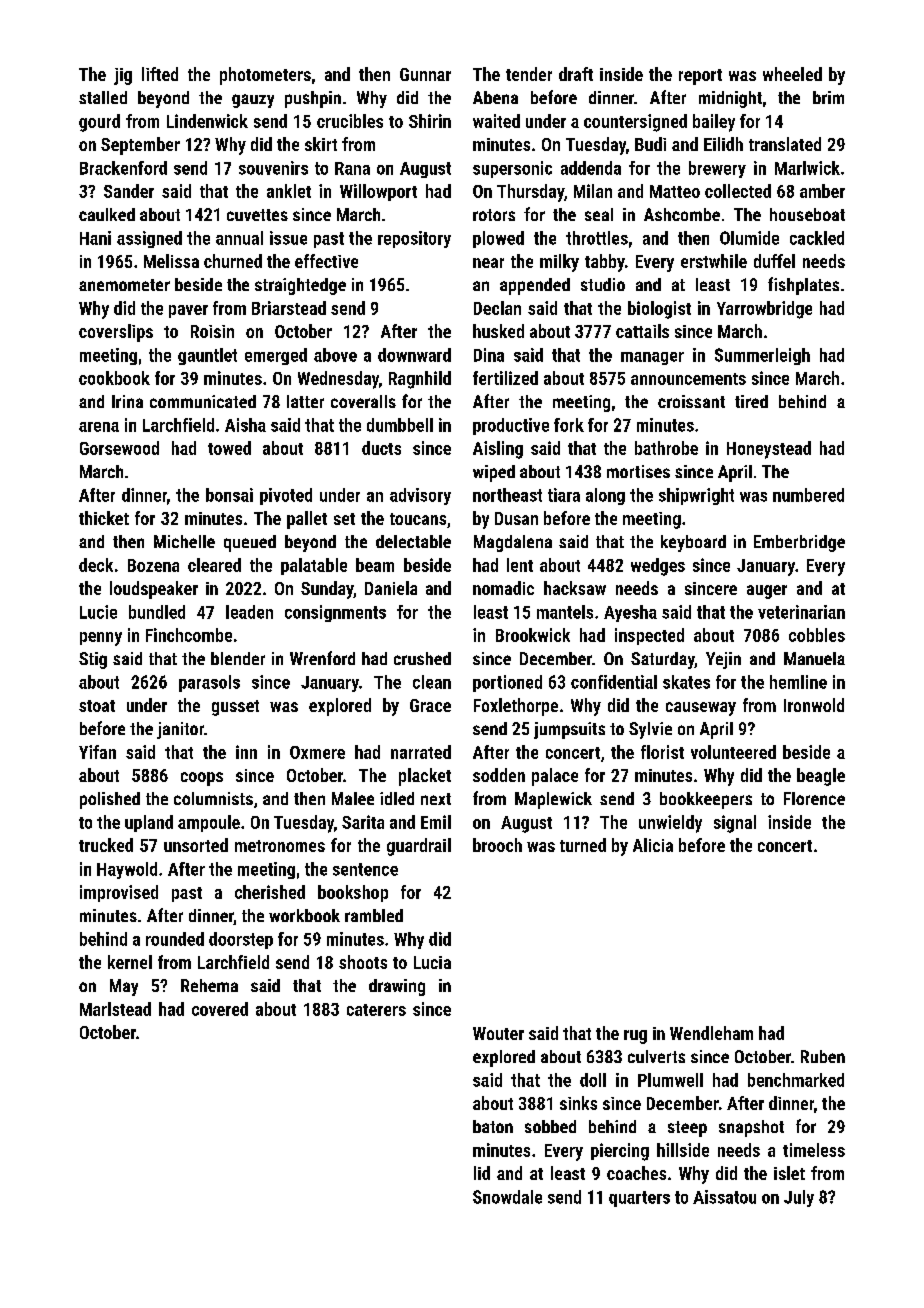  Describe the element at coordinates (212, 331) in the document. I see `Roisin` at that location.
